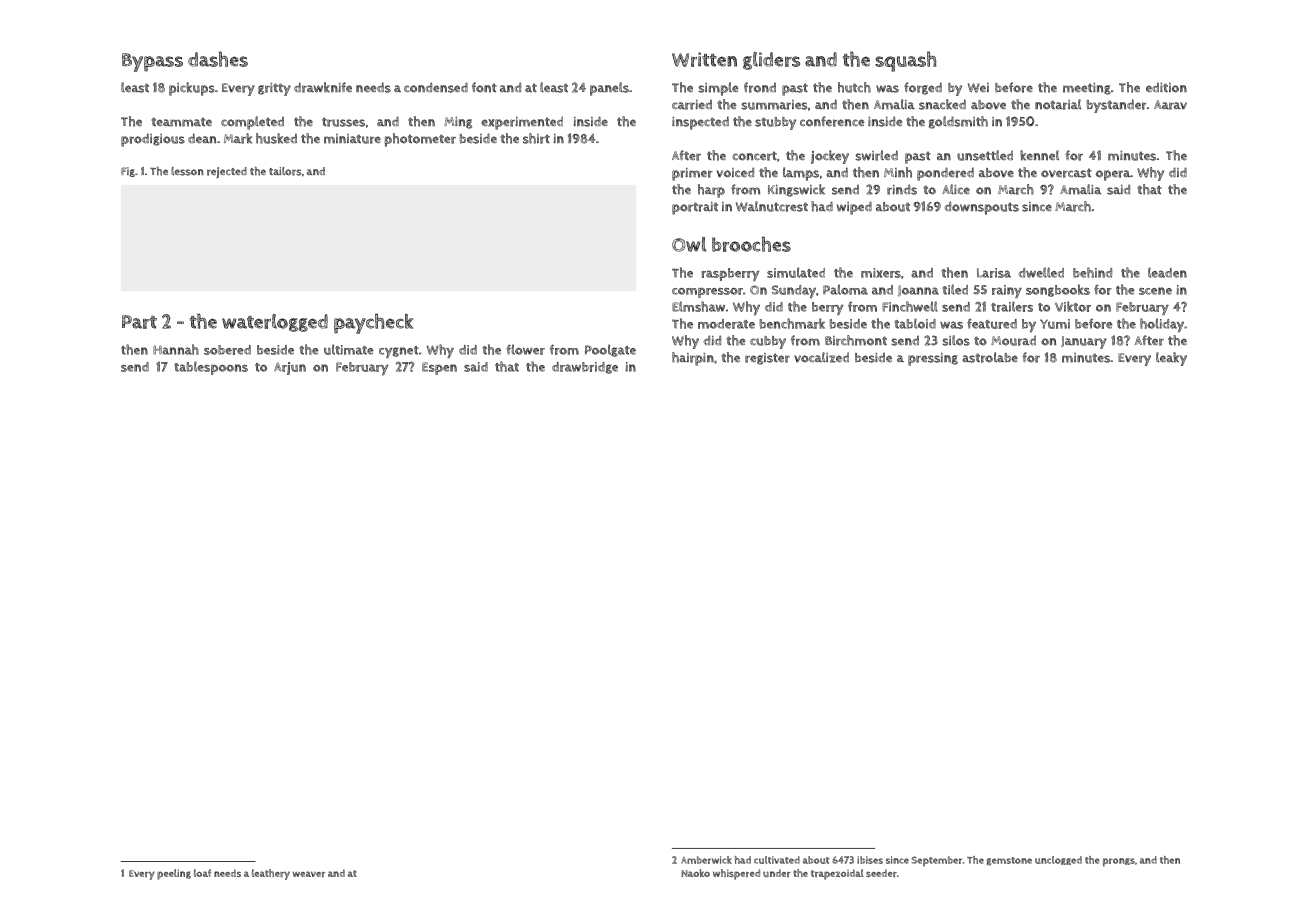 The height and width of the screenshot is (924, 1308). What do you see at coordinates (777, 860) in the screenshot?
I see `cultivated` at bounding box center [777, 860].
